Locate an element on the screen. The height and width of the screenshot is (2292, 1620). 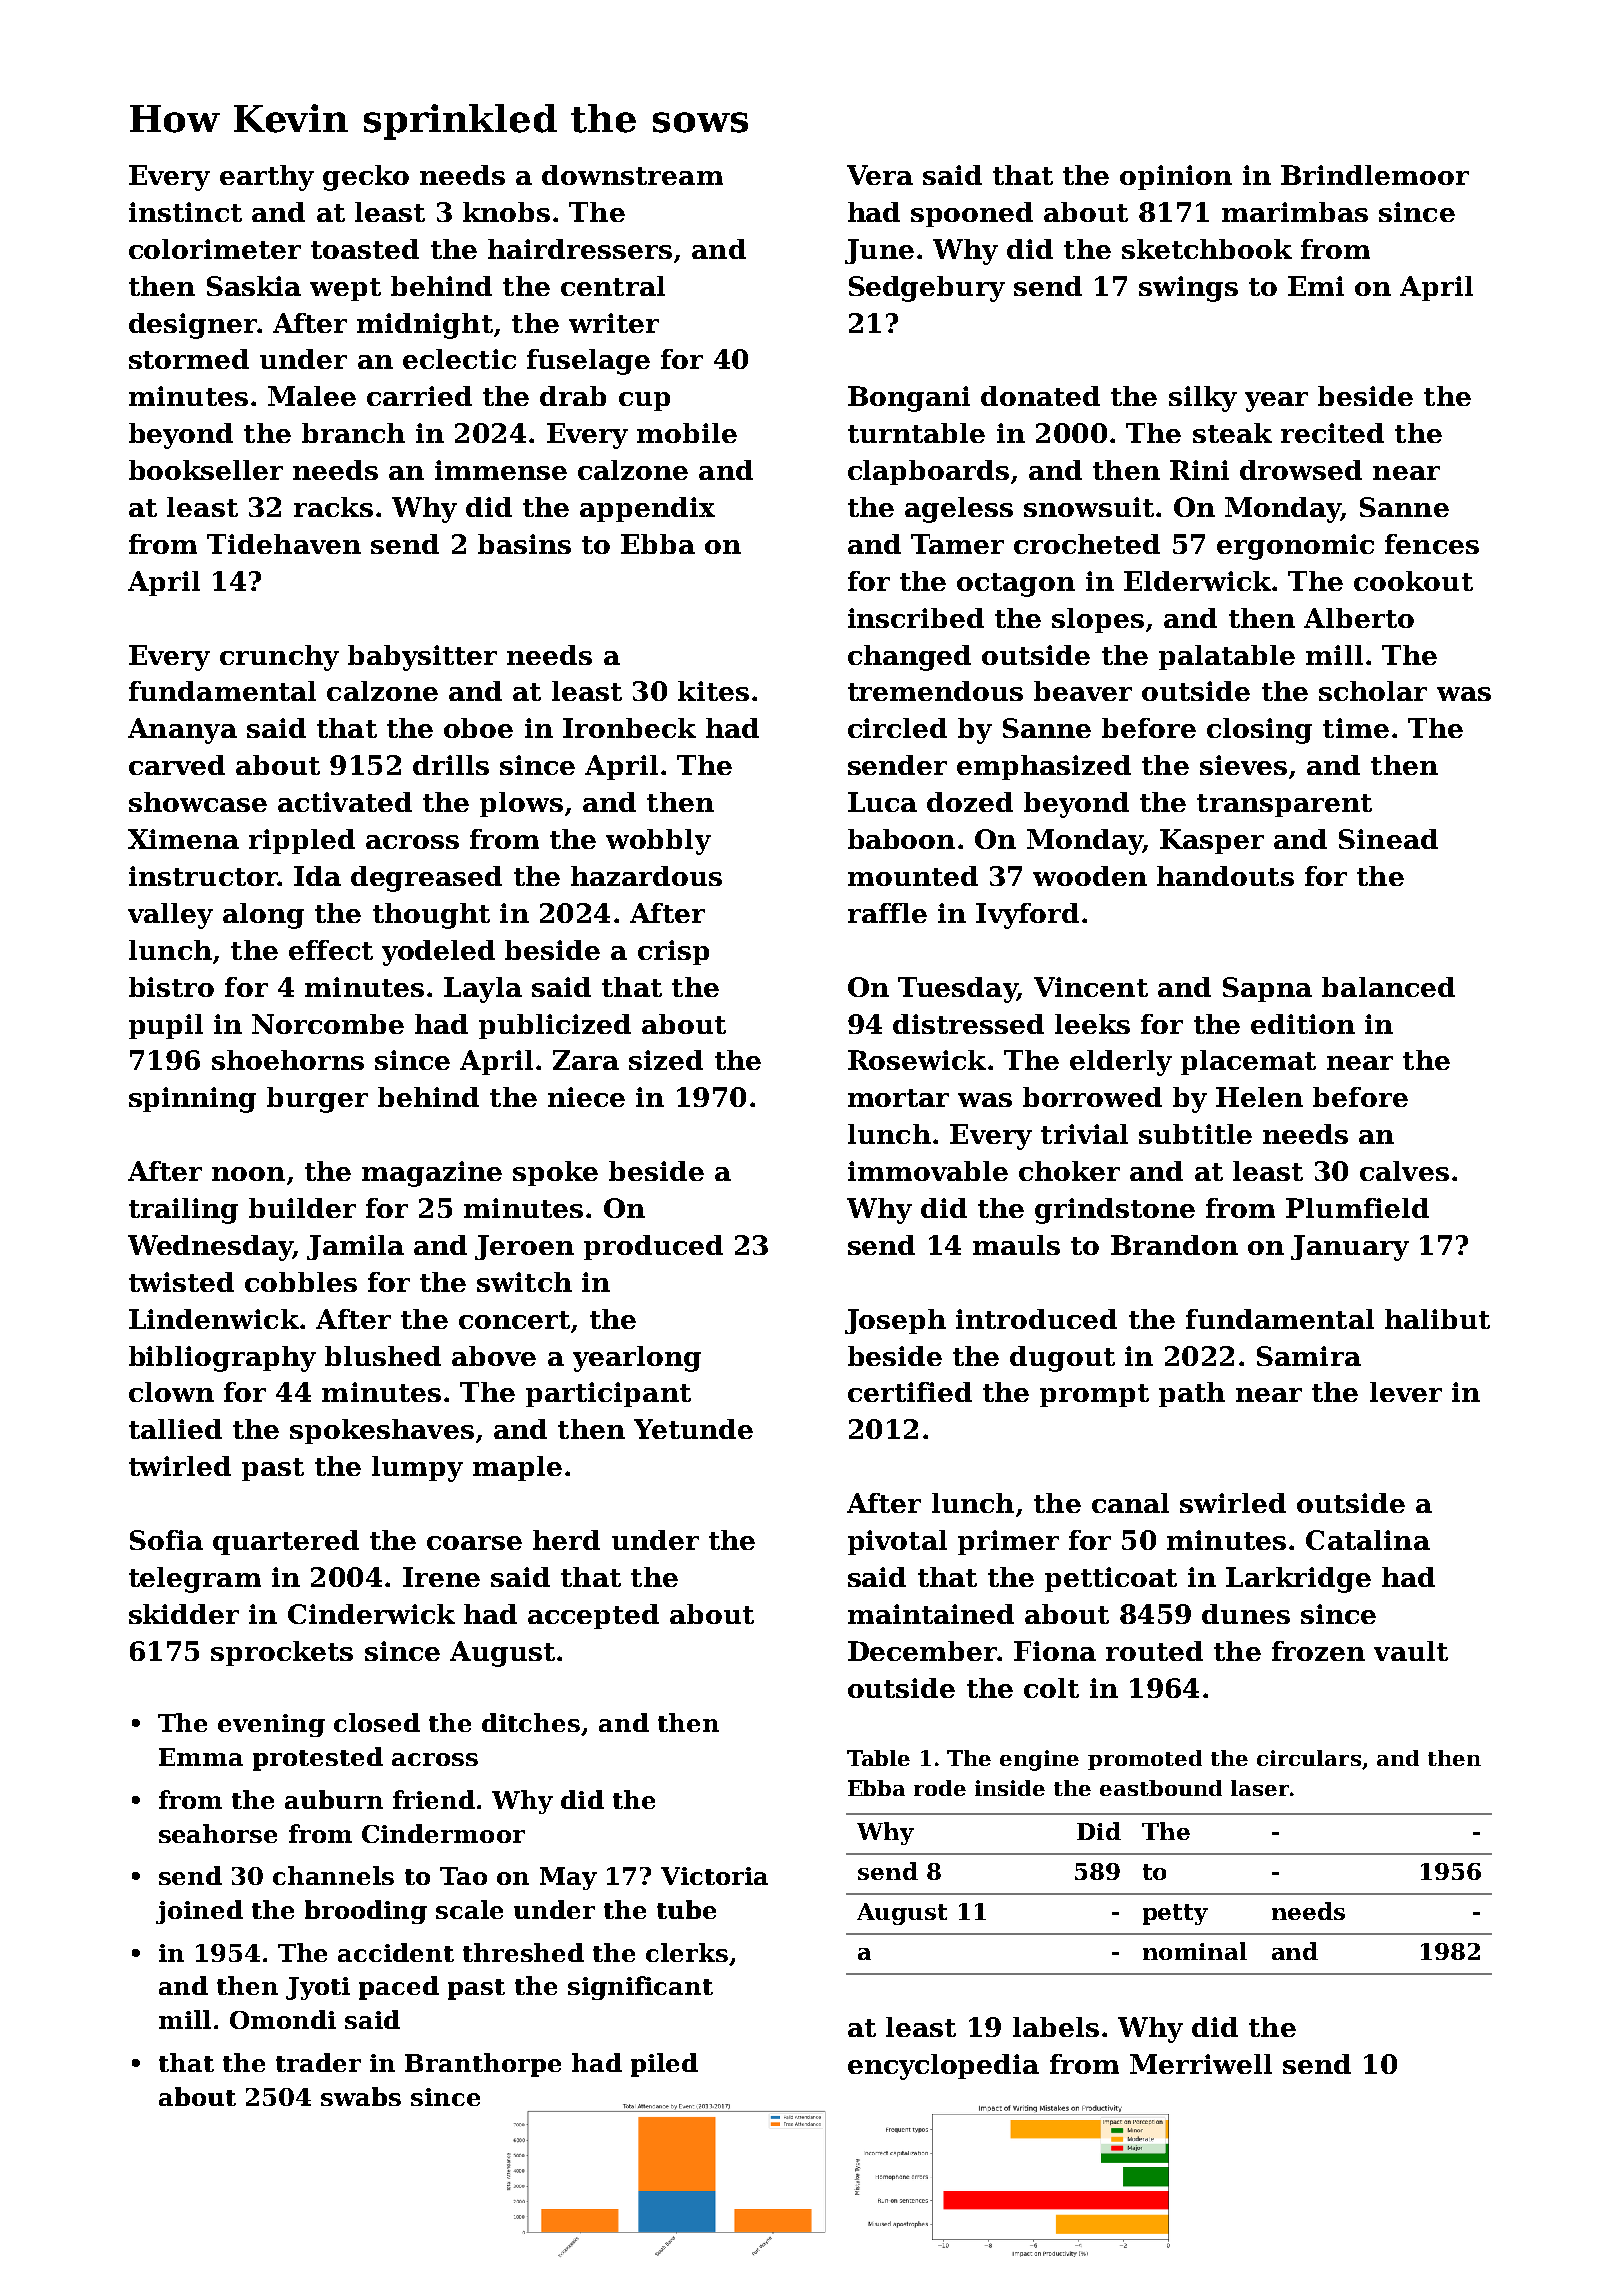
Jyoti is located at coordinates (318, 1988).
